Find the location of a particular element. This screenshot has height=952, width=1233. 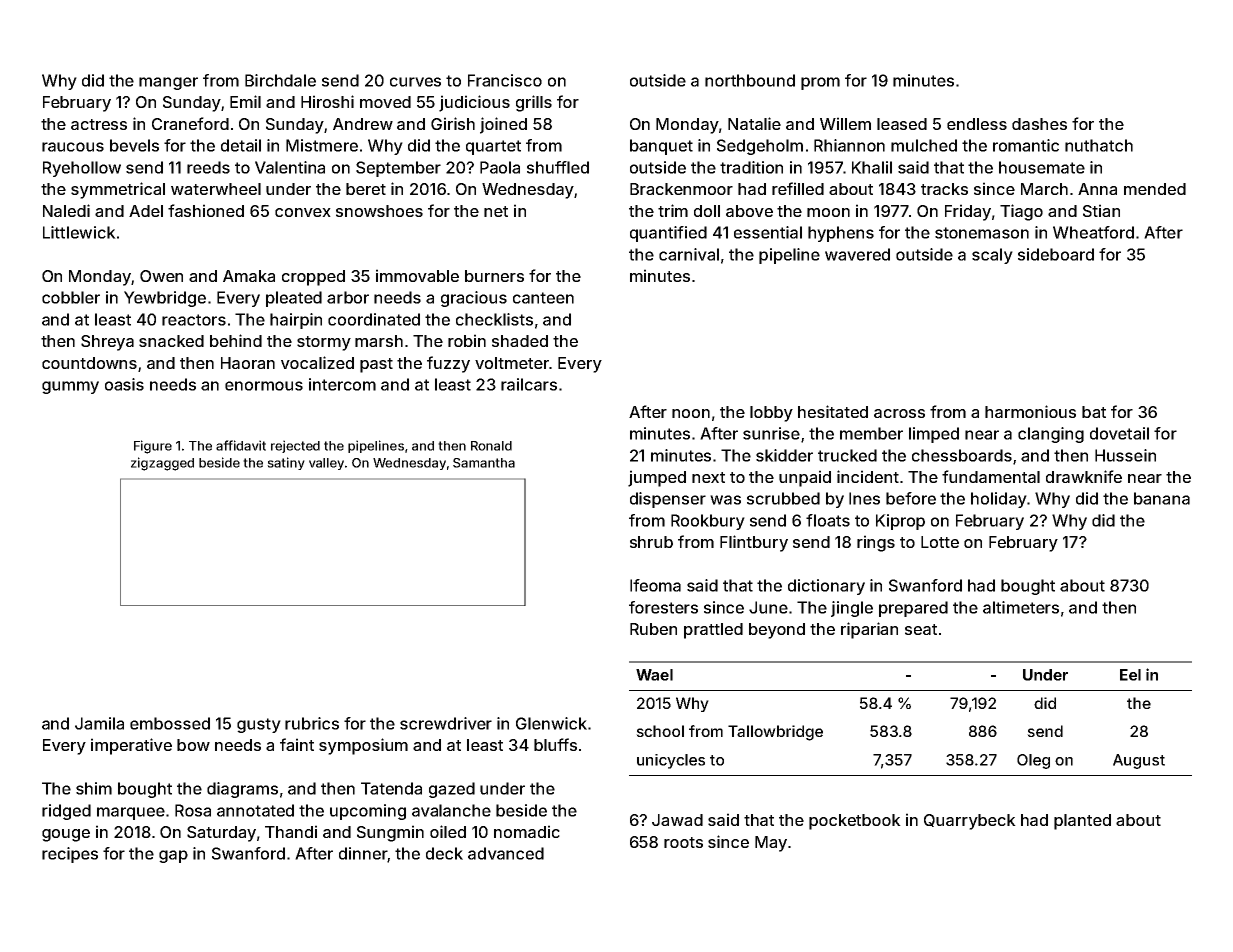

Francisco is located at coordinates (505, 80).
